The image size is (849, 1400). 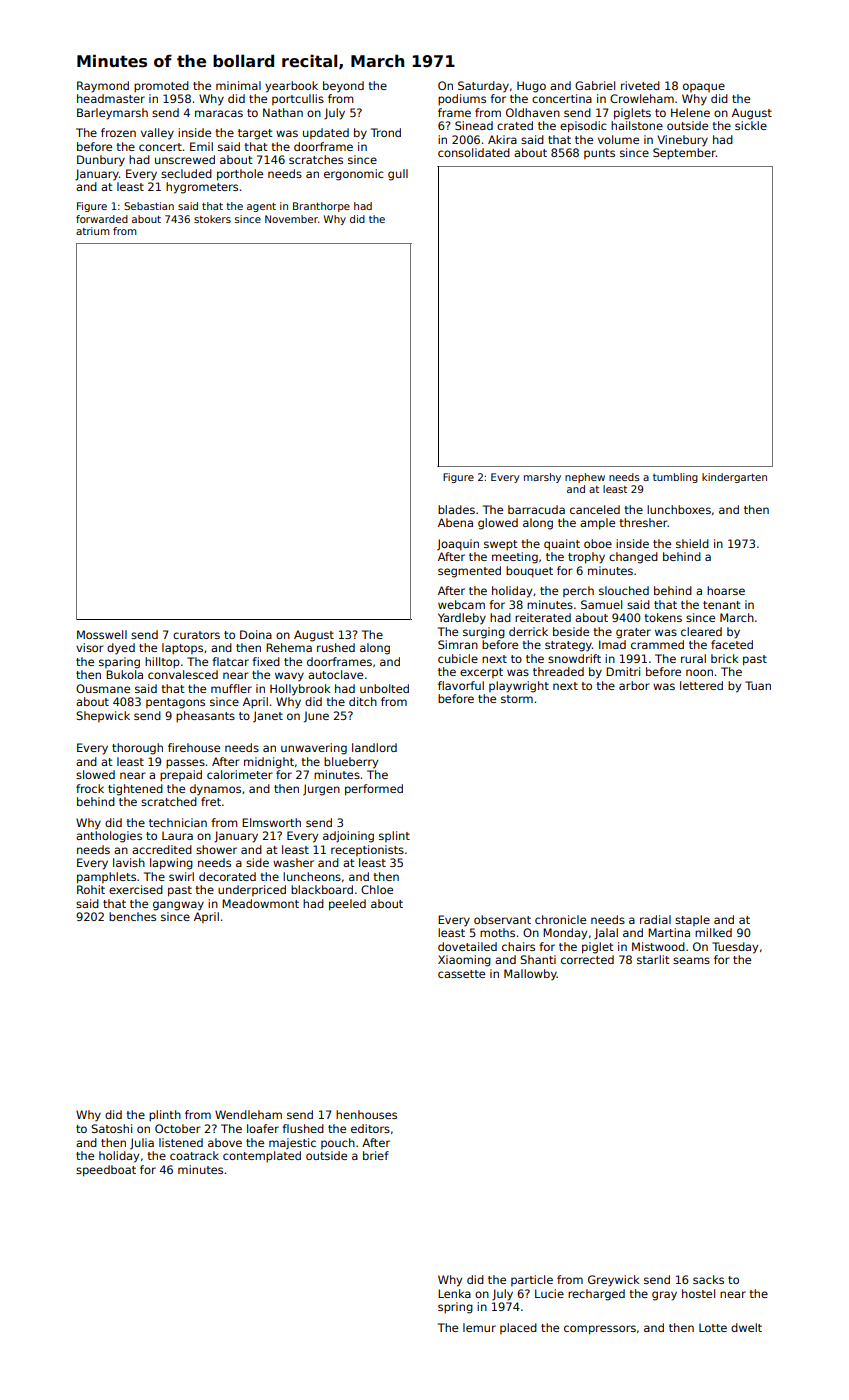 What do you see at coordinates (601, 604) in the document?
I see `Samuel` at bounding box center [601, 604].
